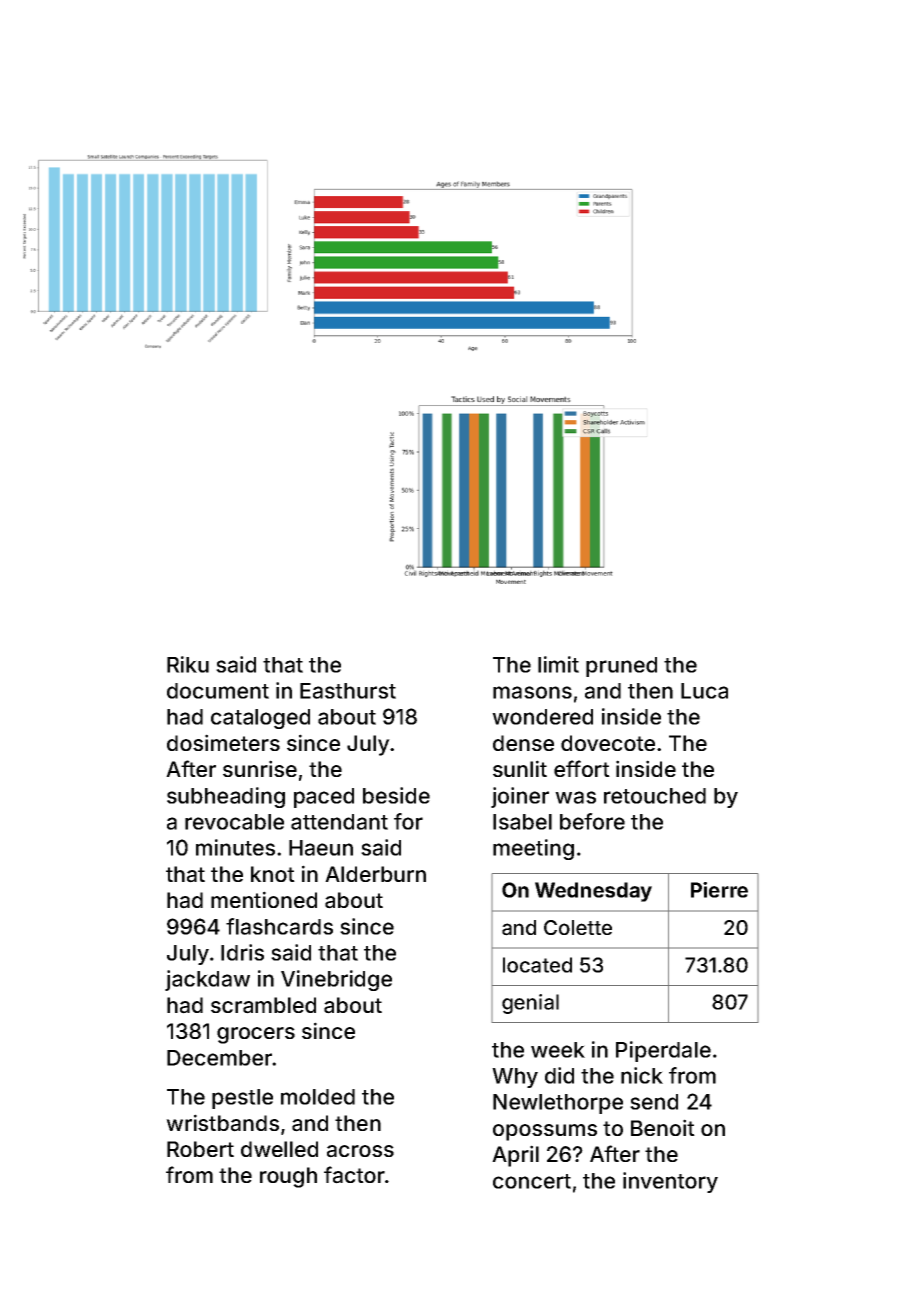 Image resolution: width=924 pixels, height=1311 pixels. What do you see at coordinates (719, 890) in the screenshot?
I see `Pierre` at bounding box center [719, 890].
